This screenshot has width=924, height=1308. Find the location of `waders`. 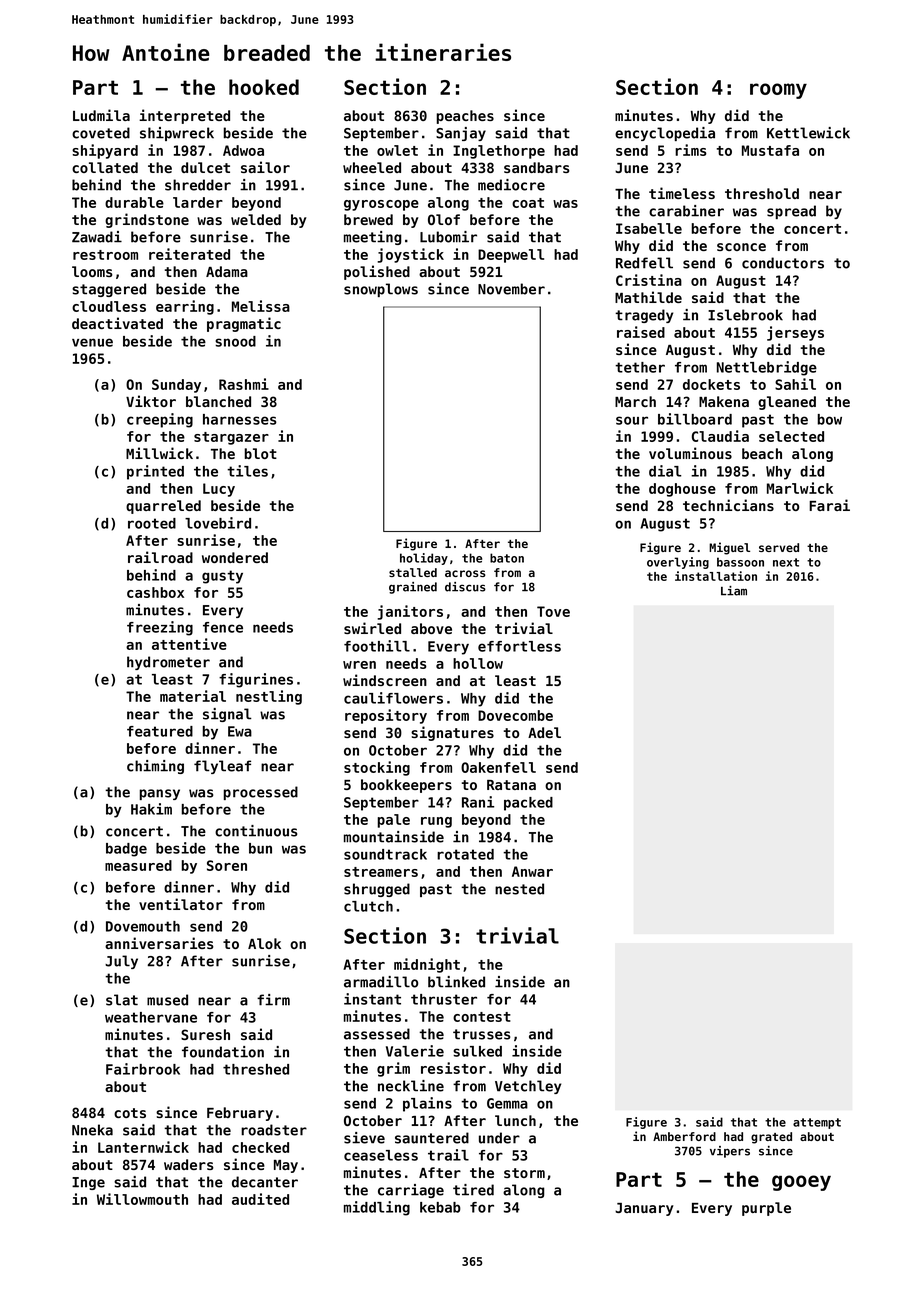

waders is located at coordinates (189, 1164).
